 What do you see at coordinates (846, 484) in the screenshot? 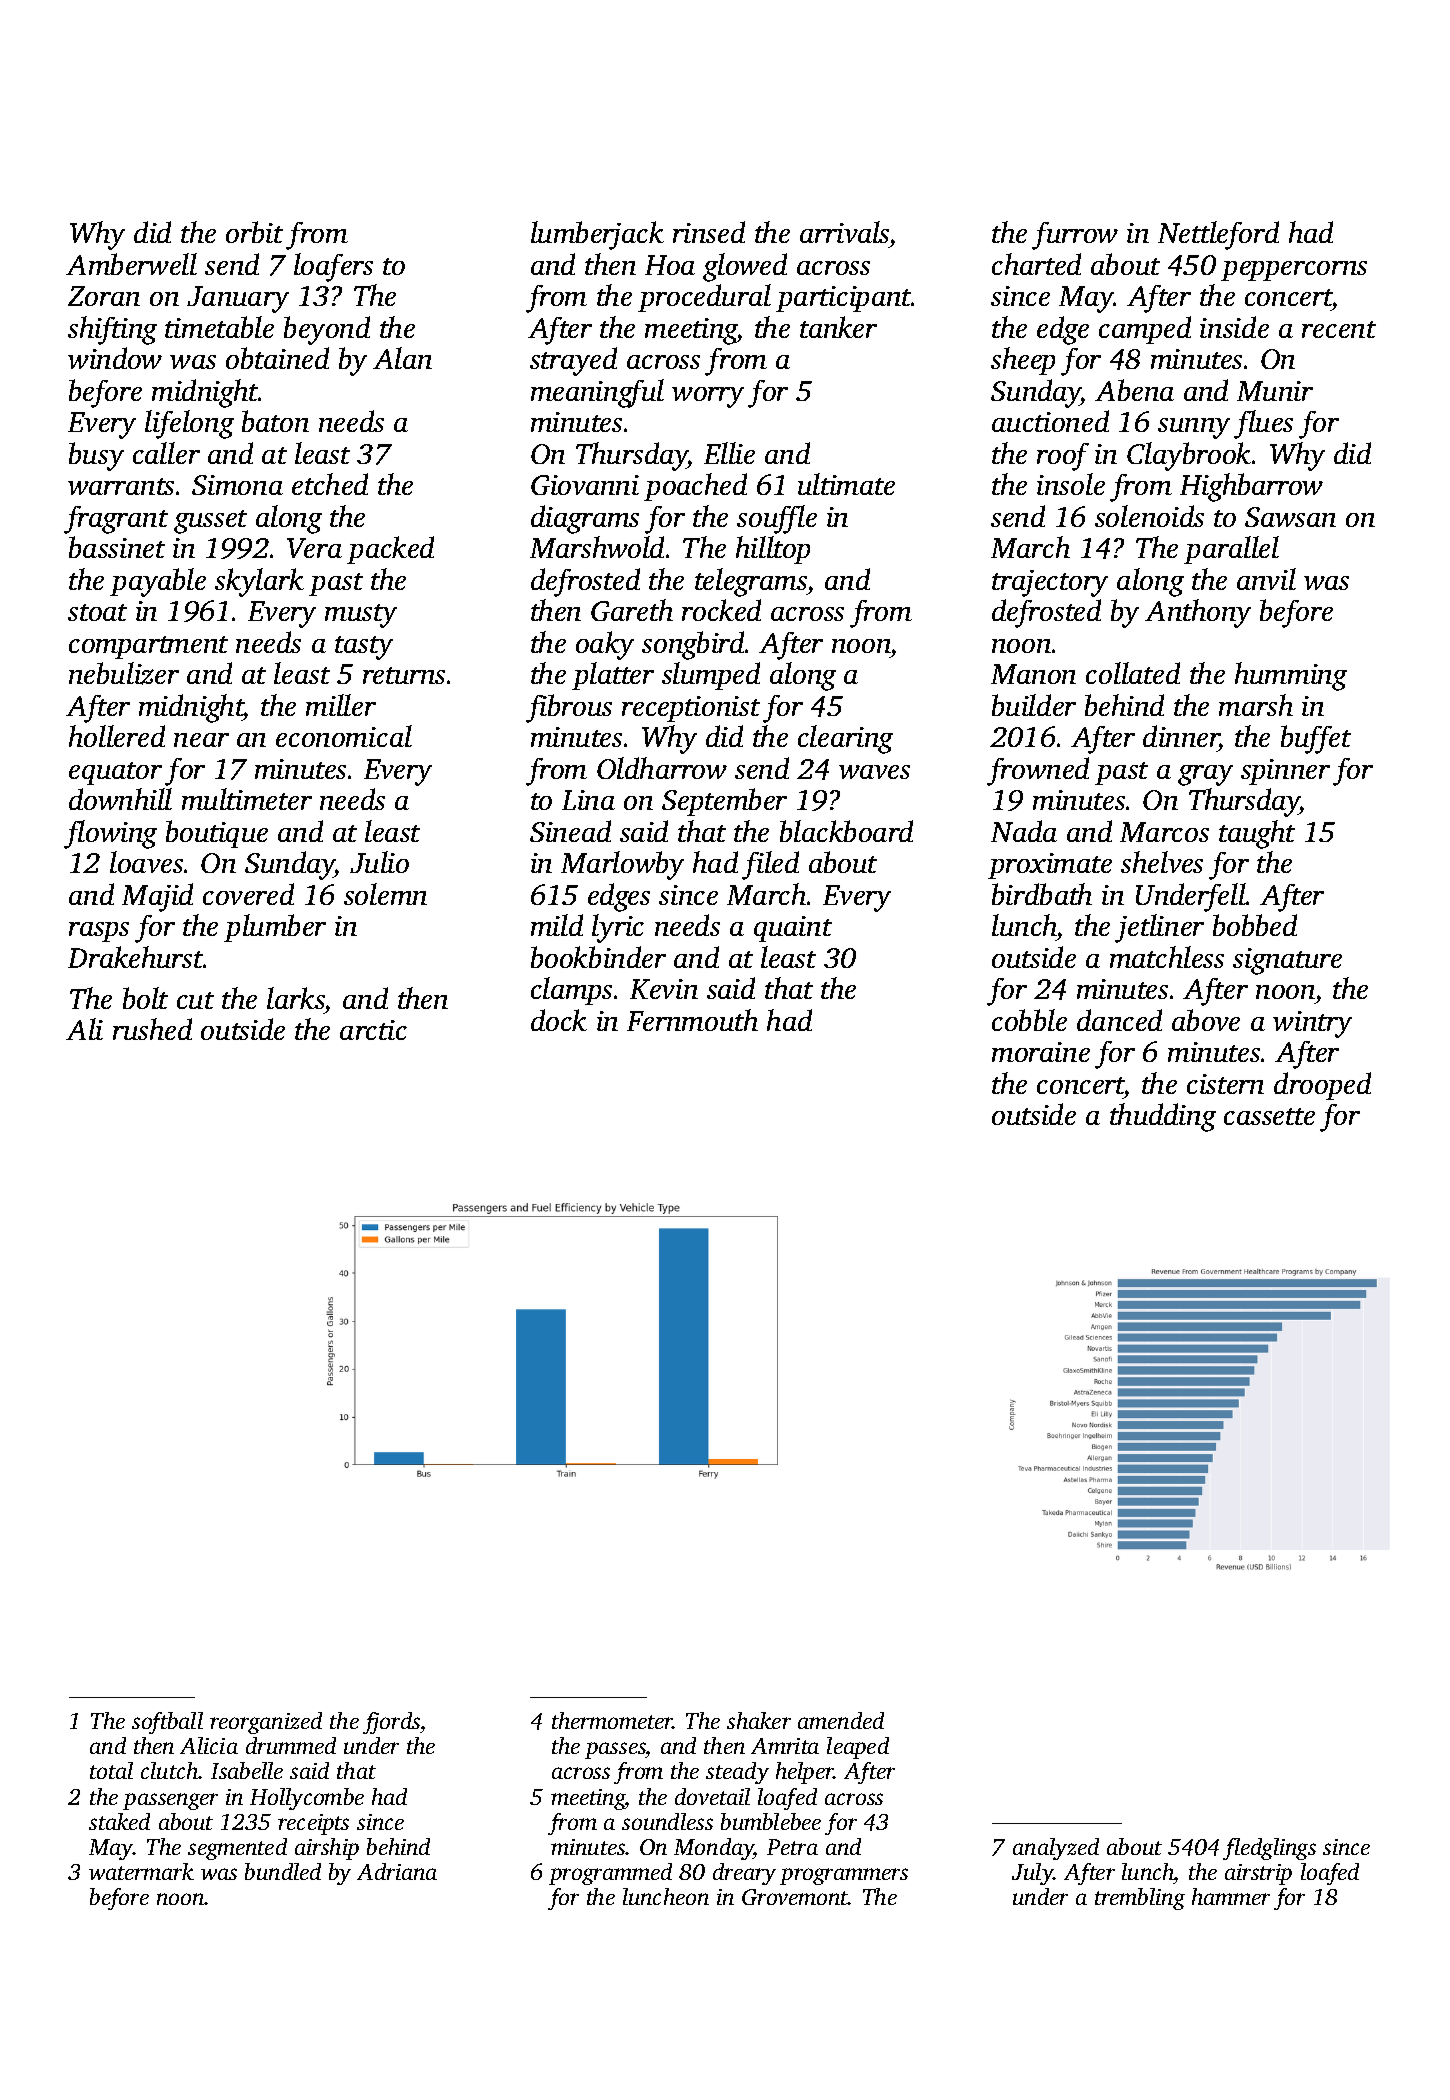
I see `ultimate` at bounding box center [846, 484].
